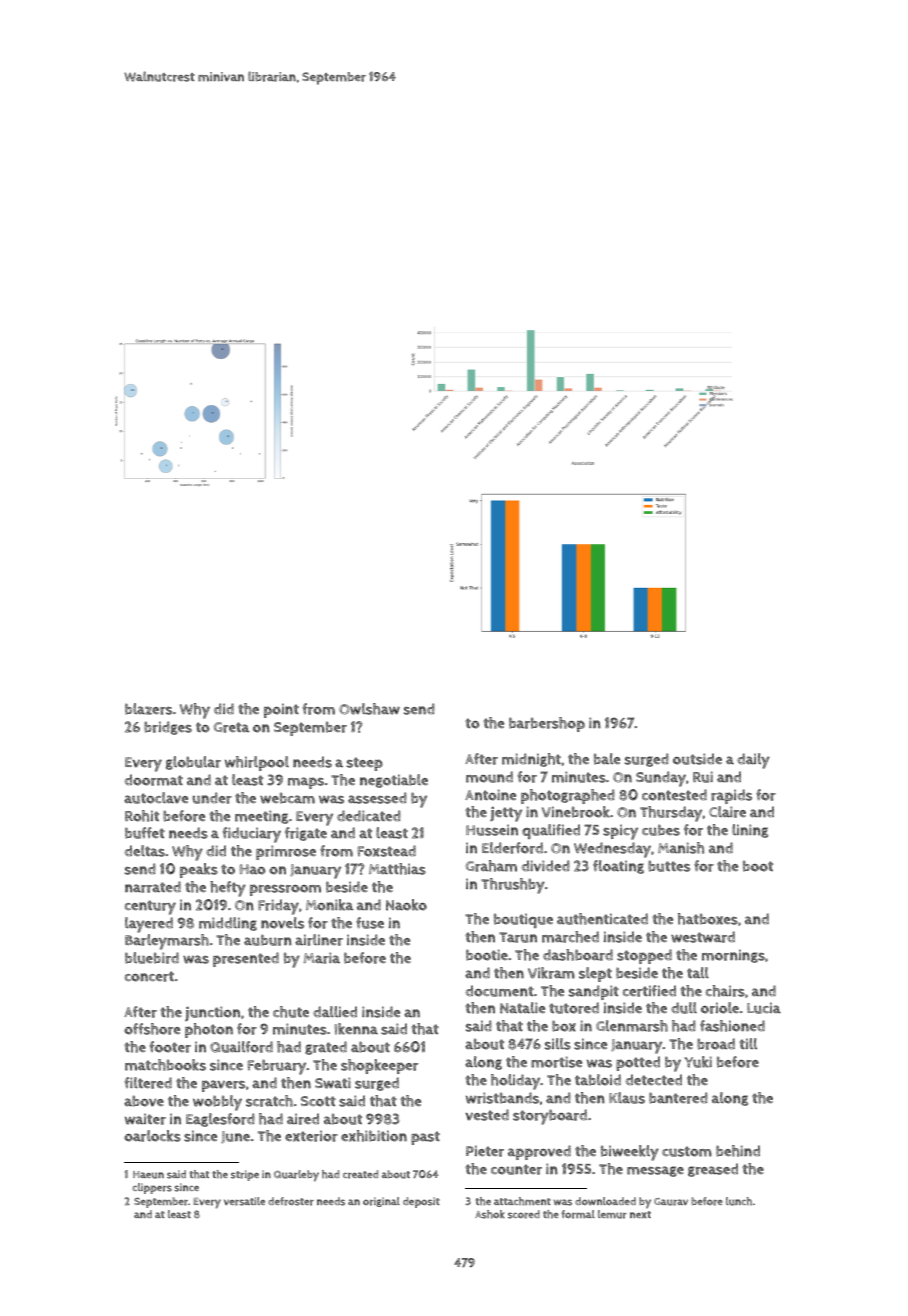 This screenshot has width=908, height=1316. What do you see at coordinates (531, 760) in the screenshot?
I see `midnight` at bounding box center [531, 760].
